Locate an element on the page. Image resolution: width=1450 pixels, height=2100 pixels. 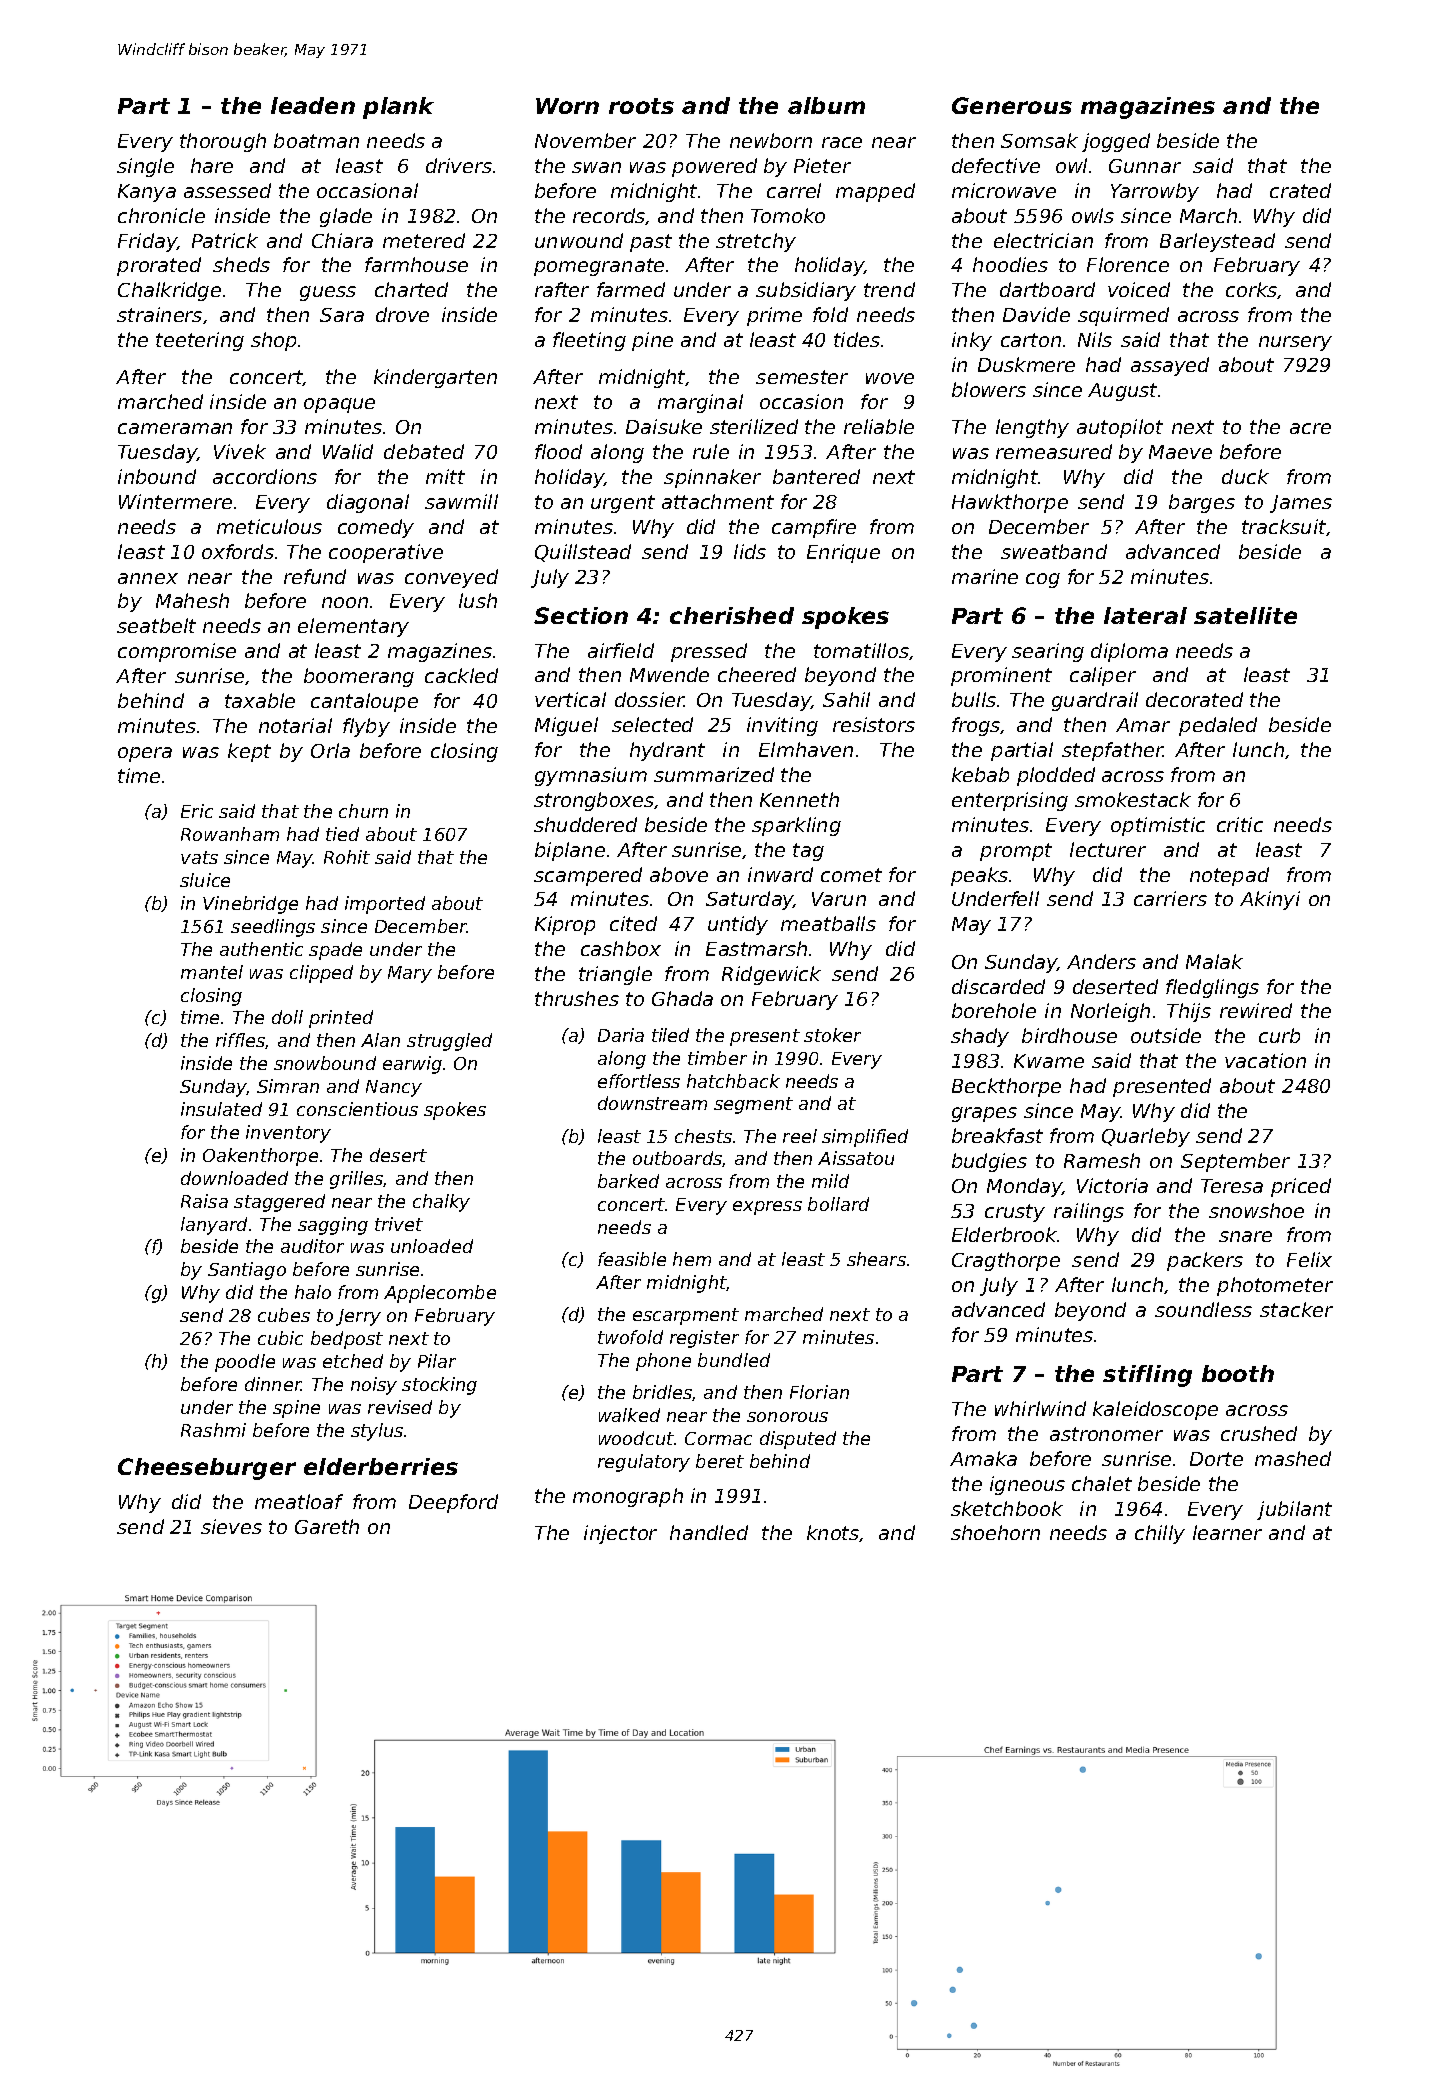
hatchback is located at coordinates (733, 1081).
